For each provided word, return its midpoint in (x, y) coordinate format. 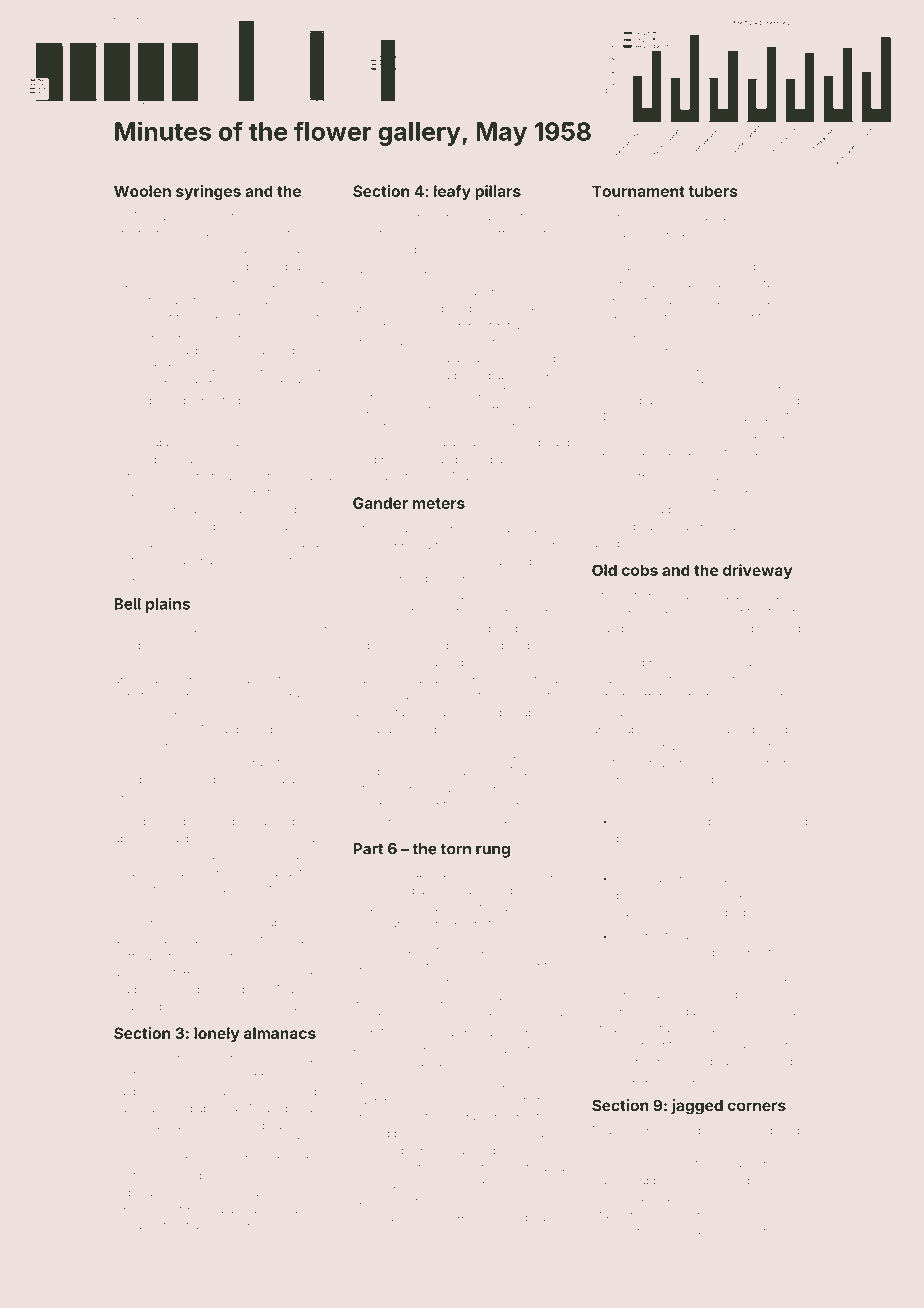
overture (446, 755)
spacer (652, 402)
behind (635, 838)
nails (144, 796)
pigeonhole (428, 410)
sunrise (133, 477)
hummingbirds (511, 1219)
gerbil (762, 285)
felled (475, 375)
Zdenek (135, 283)
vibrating (137, 1210)
